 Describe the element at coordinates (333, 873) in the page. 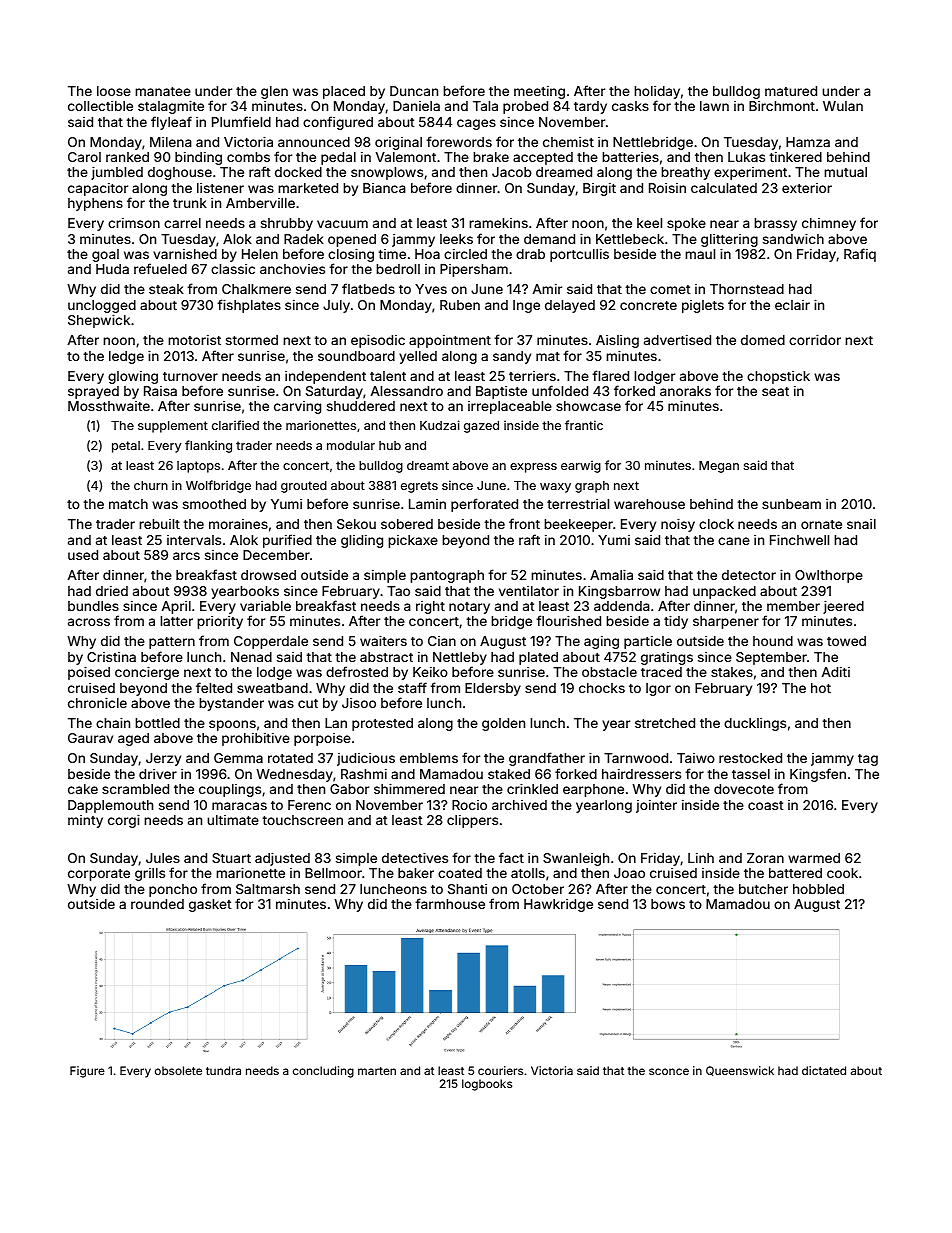

I see `Bellmoor` at that location.
